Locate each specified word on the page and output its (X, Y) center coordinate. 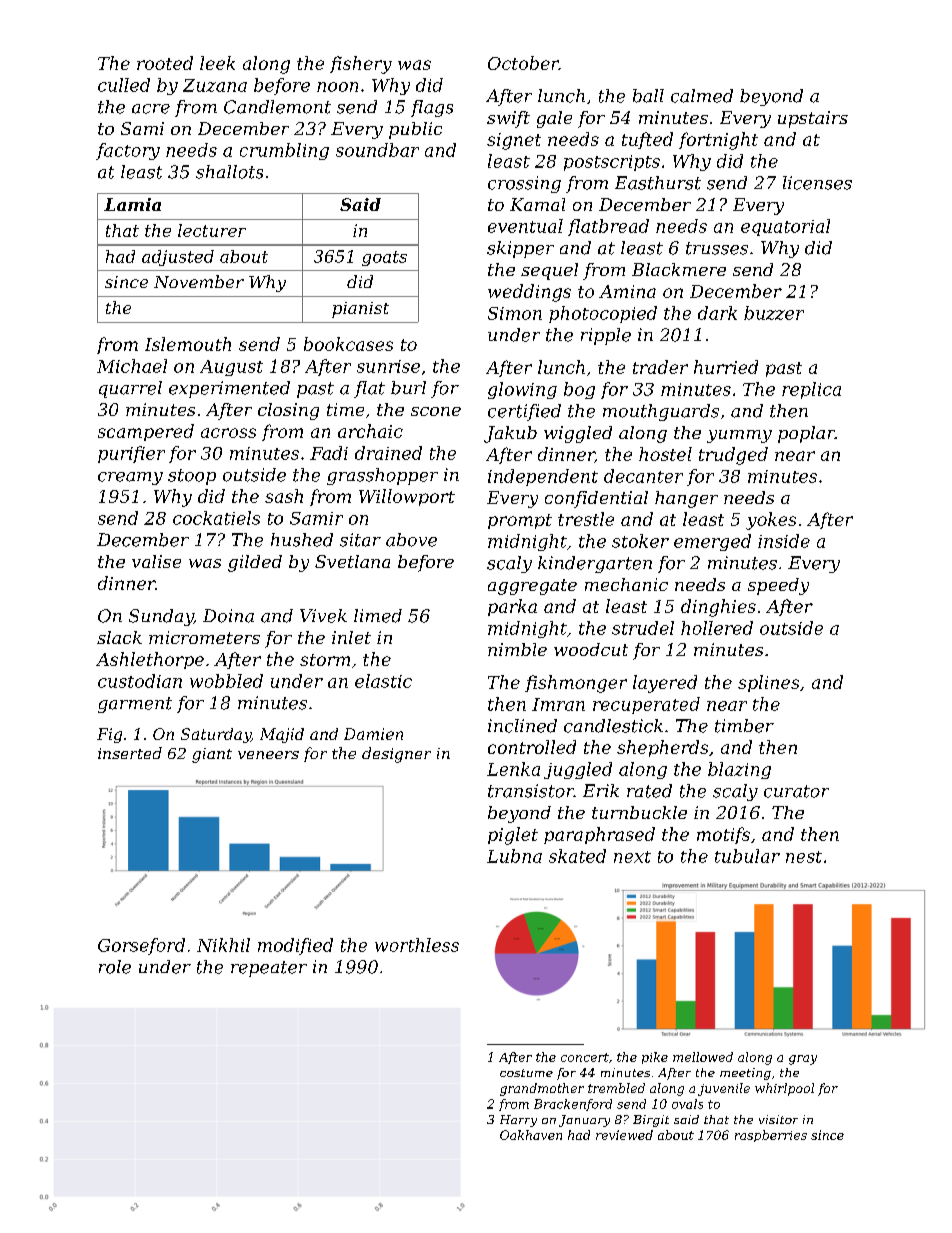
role (115, 967)
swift (508, 119)
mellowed (703, 1057)
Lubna (514, 856)
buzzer (774, 313)
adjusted (178, 258)
